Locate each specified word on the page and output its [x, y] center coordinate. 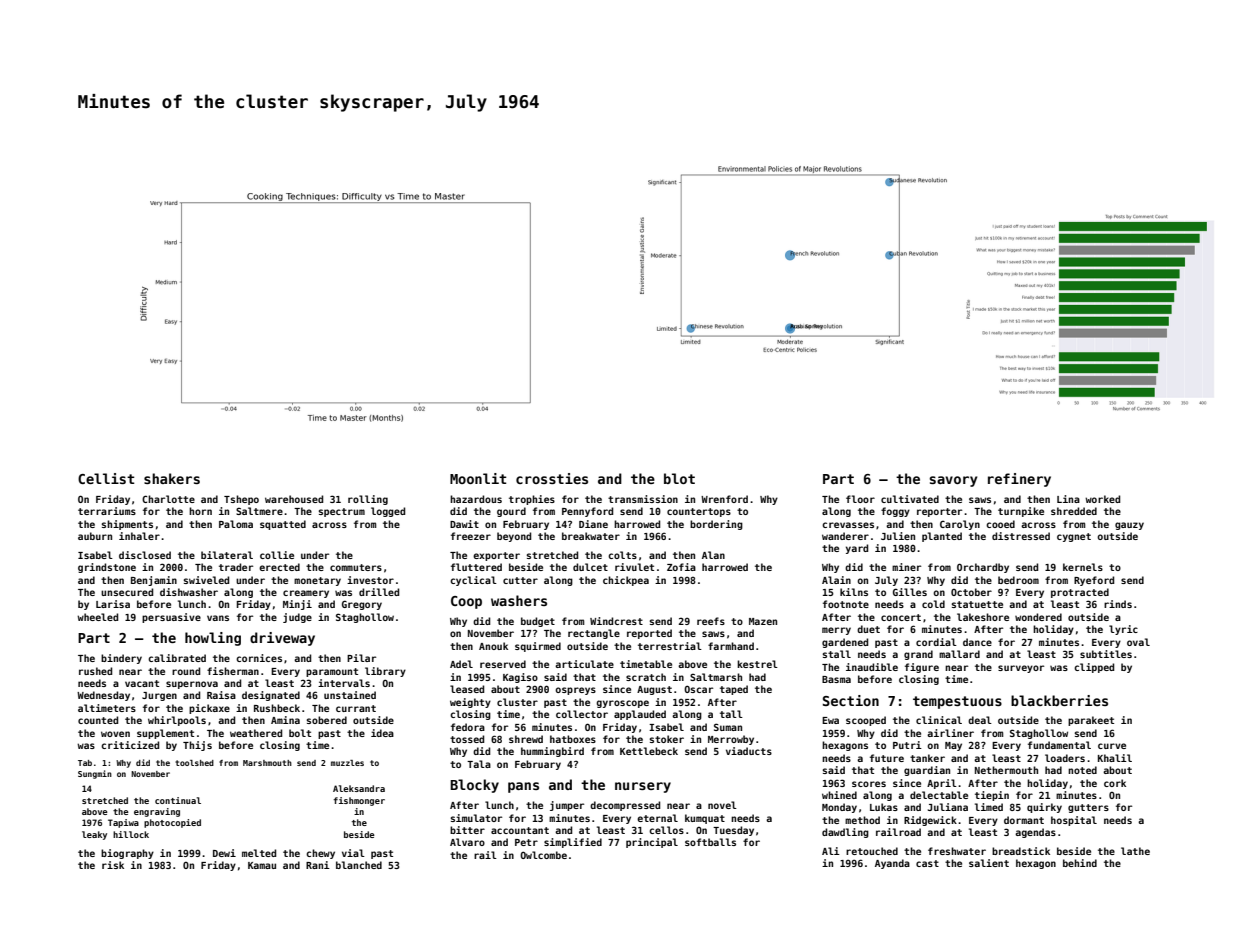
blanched [359, 865]
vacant [142, 683]
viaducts [749, 751]
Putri [907, 745]
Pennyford [587, 512]
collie [277, 555]
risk [113, 865]
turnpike [1021, 512]
